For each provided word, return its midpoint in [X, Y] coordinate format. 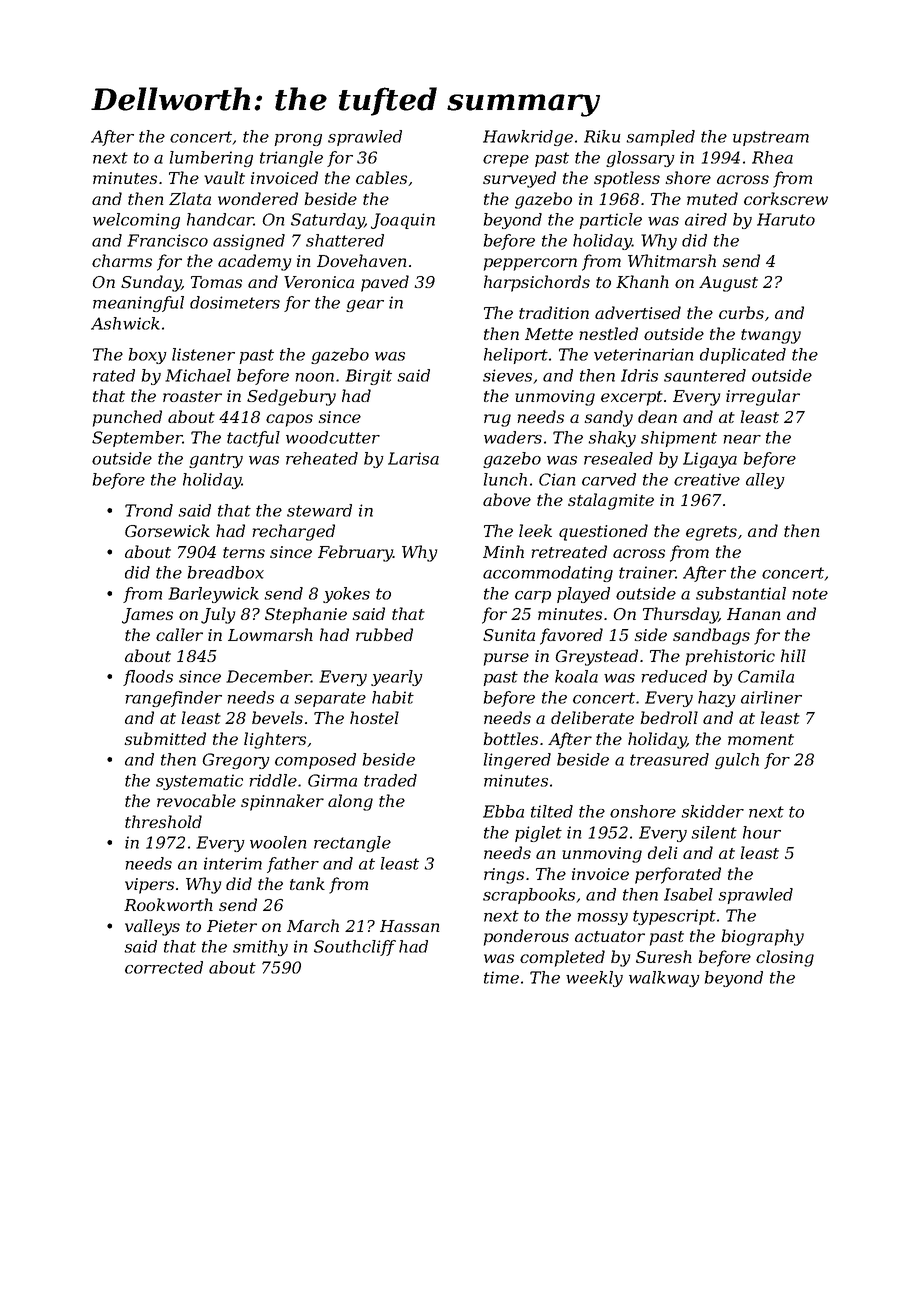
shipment [679, 439]
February [355, 553]
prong [298, 140]
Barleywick [213, 595]
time [501, 977]
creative [707, 479]
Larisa [413, 458]
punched [127, 418]
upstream [771, 138]
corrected [164, 967]
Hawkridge [528, 138]
